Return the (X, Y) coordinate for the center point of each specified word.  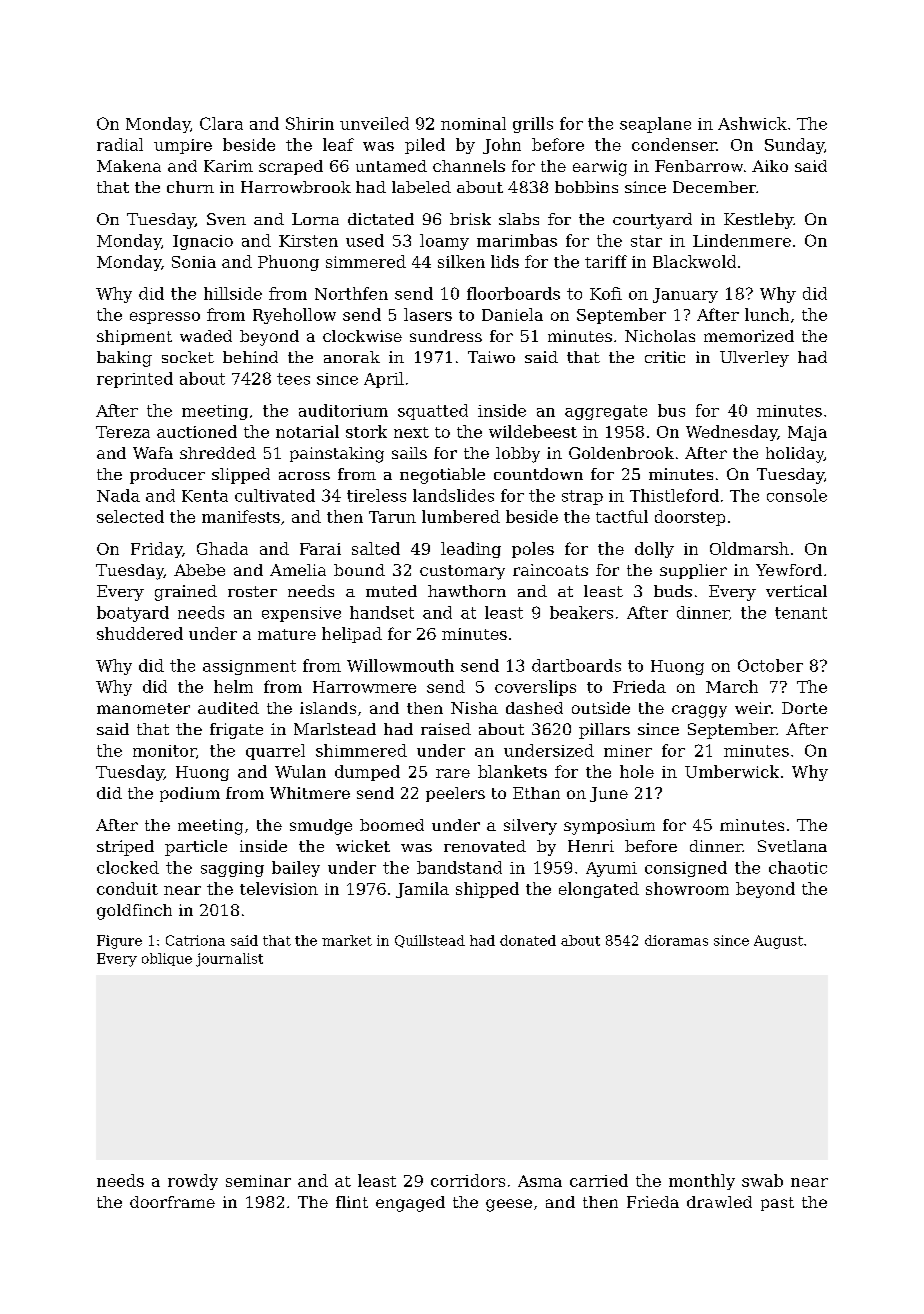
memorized (749, 336)
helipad (352, 635)
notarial (307, 431)
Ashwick (752, 123)
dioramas (676, 940)
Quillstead (430, 941)
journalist (229, 960)
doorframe (172, 1202)
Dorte (804, 708)
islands (328, 708)
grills (533, 125)
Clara (221, 123)
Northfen (351, 293)
